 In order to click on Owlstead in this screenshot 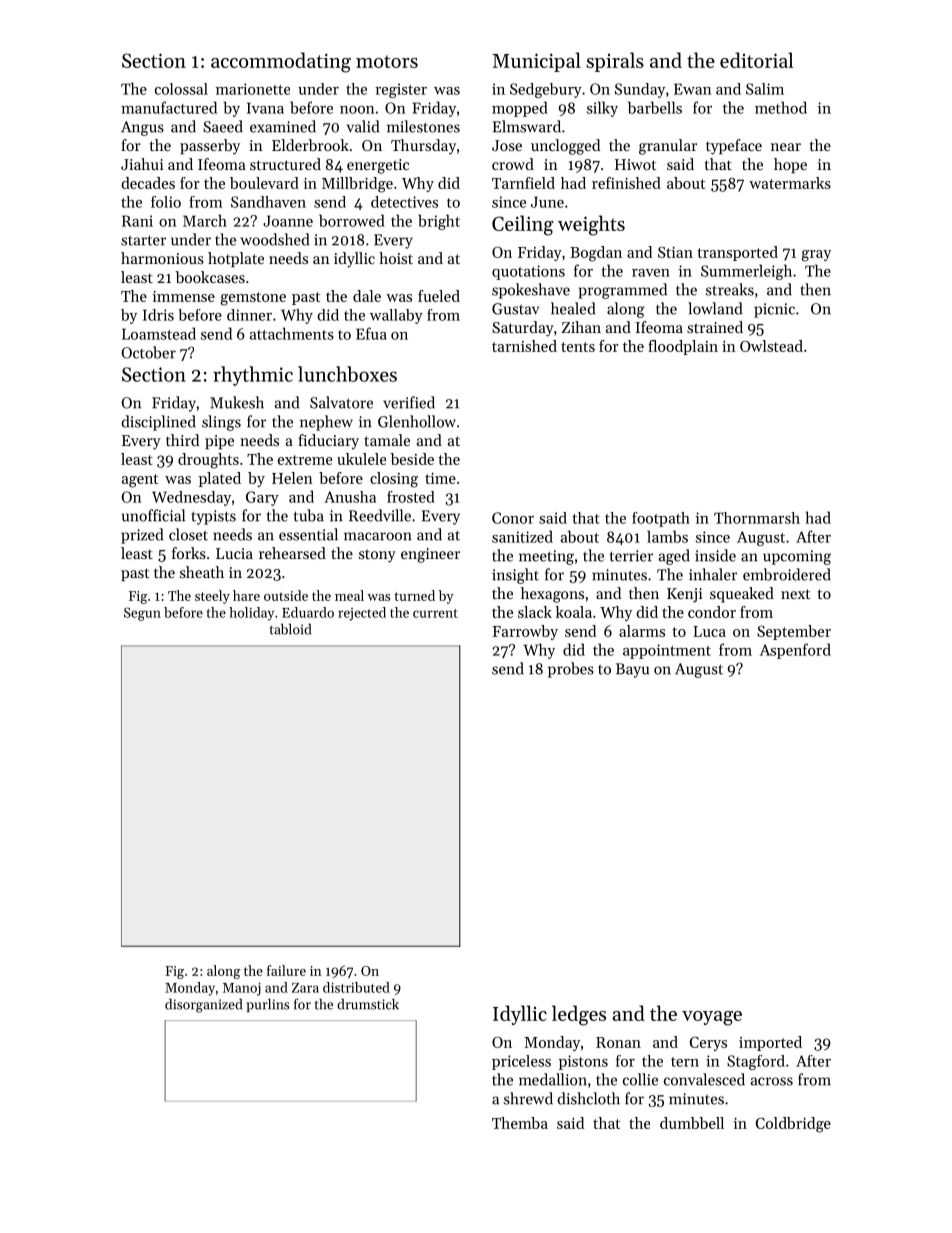, I will do `click(771, 346)`.
